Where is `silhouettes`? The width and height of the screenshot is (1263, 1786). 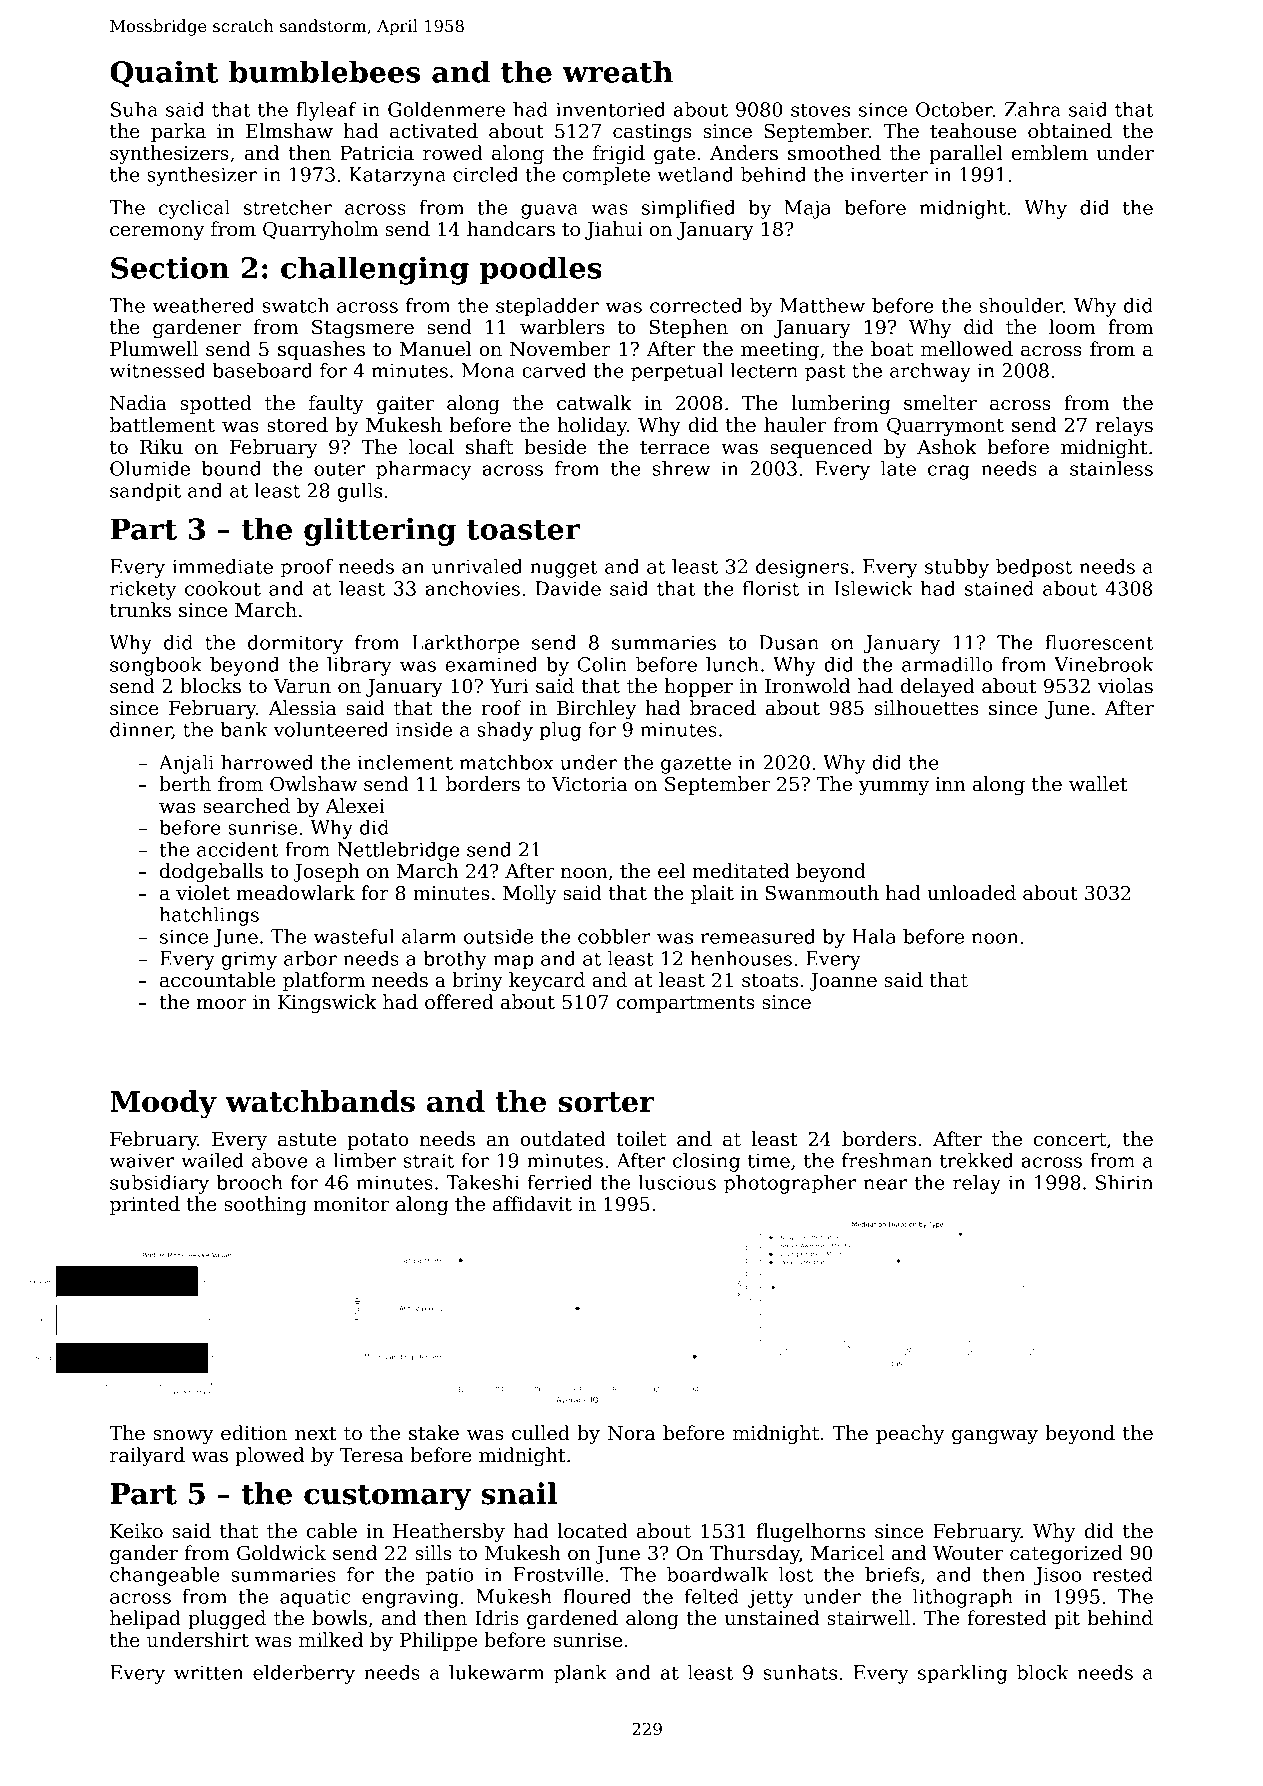 silhouettes is located at coordinates (926, 708).
